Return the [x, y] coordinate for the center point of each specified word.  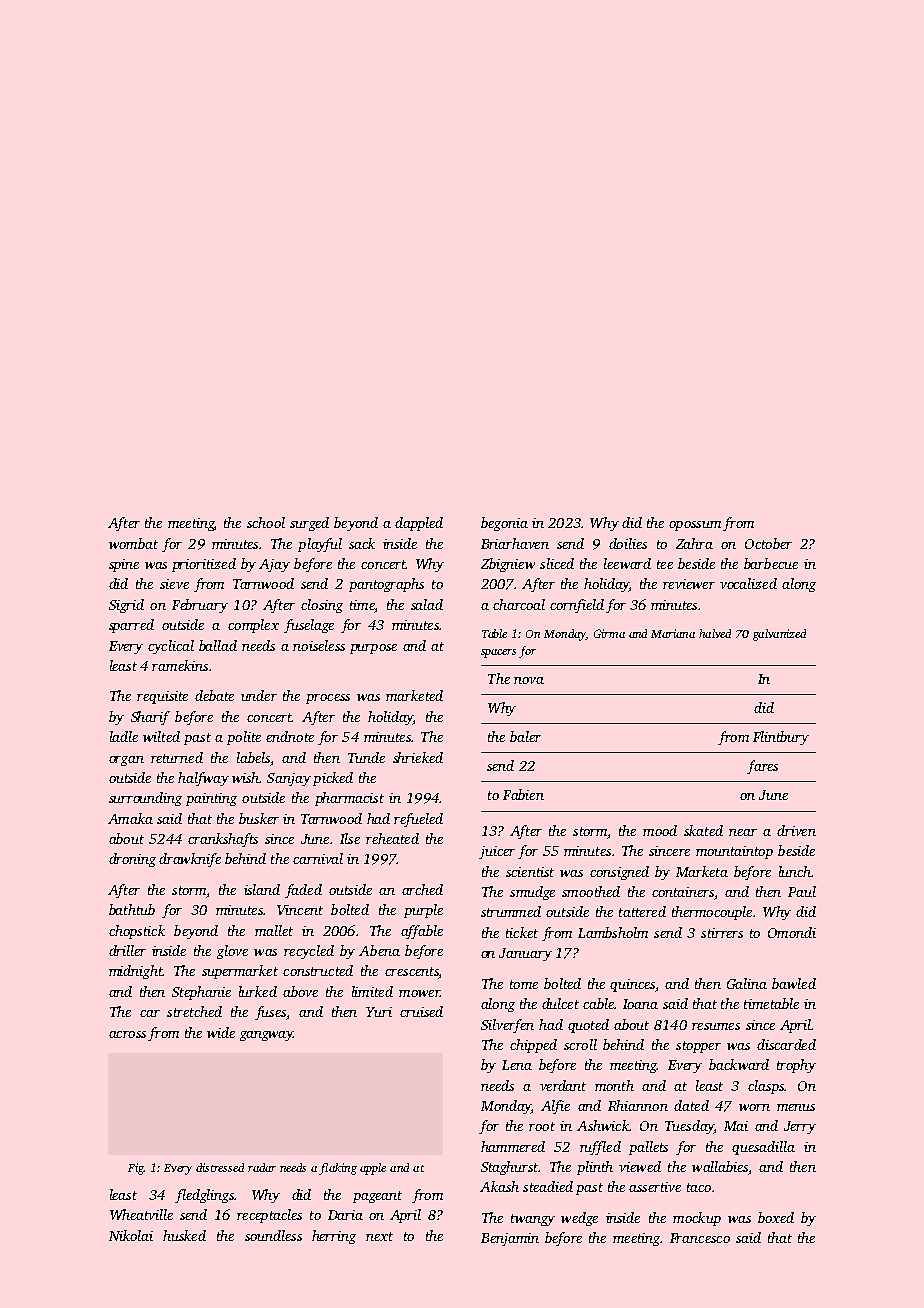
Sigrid [126, 606]
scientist [530, 872]
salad [427, 604]
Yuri [379, 1012]
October [768, 543]
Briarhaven [515, 543]
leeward [627, 563]
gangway [266, 1036]
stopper [698, 1047]
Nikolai [131, 1235]
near [743, 832]
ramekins [180, 665]
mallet [274, 930]
